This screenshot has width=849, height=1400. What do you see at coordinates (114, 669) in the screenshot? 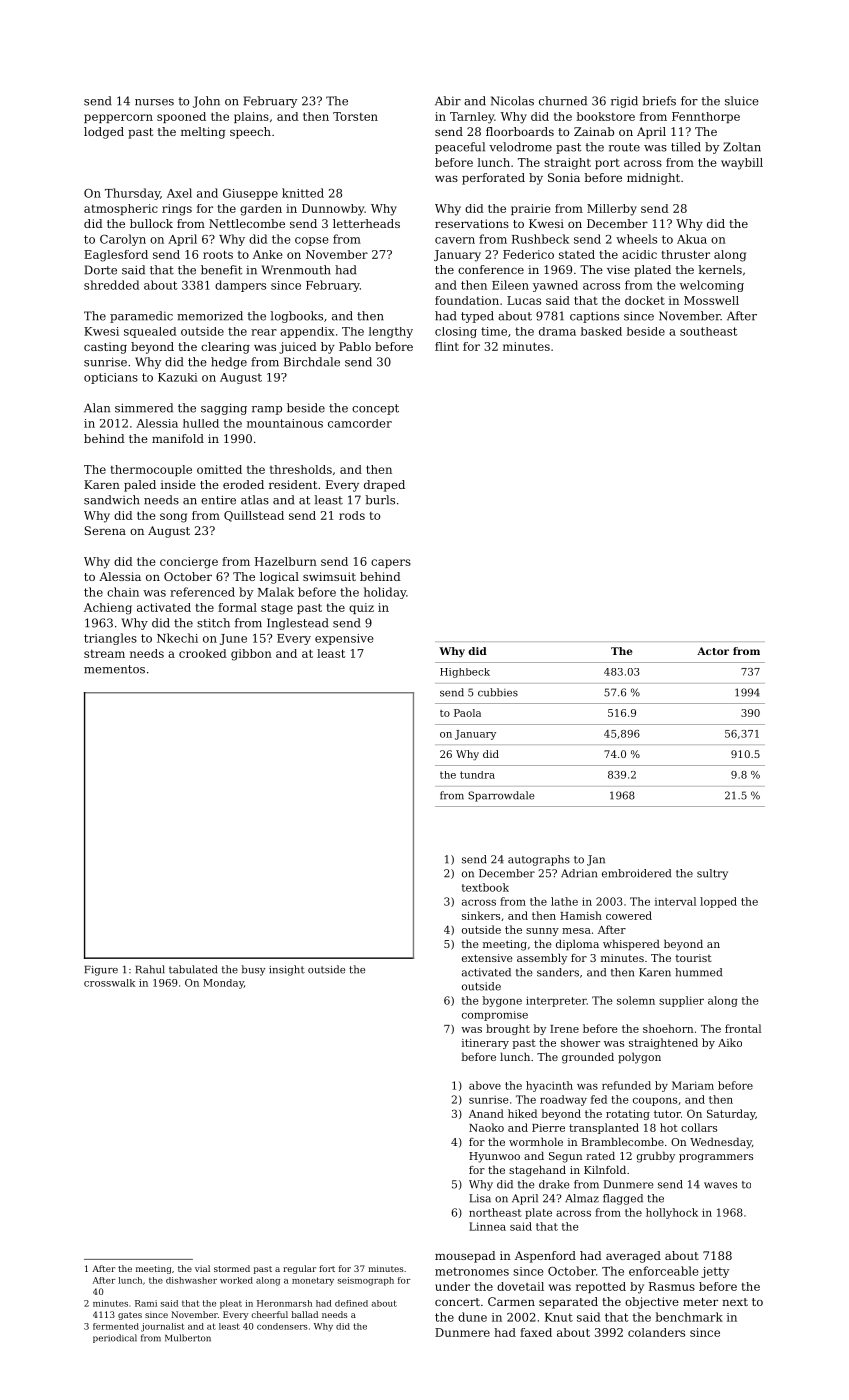
I see `mementos` at bounding box center [114, 669].
